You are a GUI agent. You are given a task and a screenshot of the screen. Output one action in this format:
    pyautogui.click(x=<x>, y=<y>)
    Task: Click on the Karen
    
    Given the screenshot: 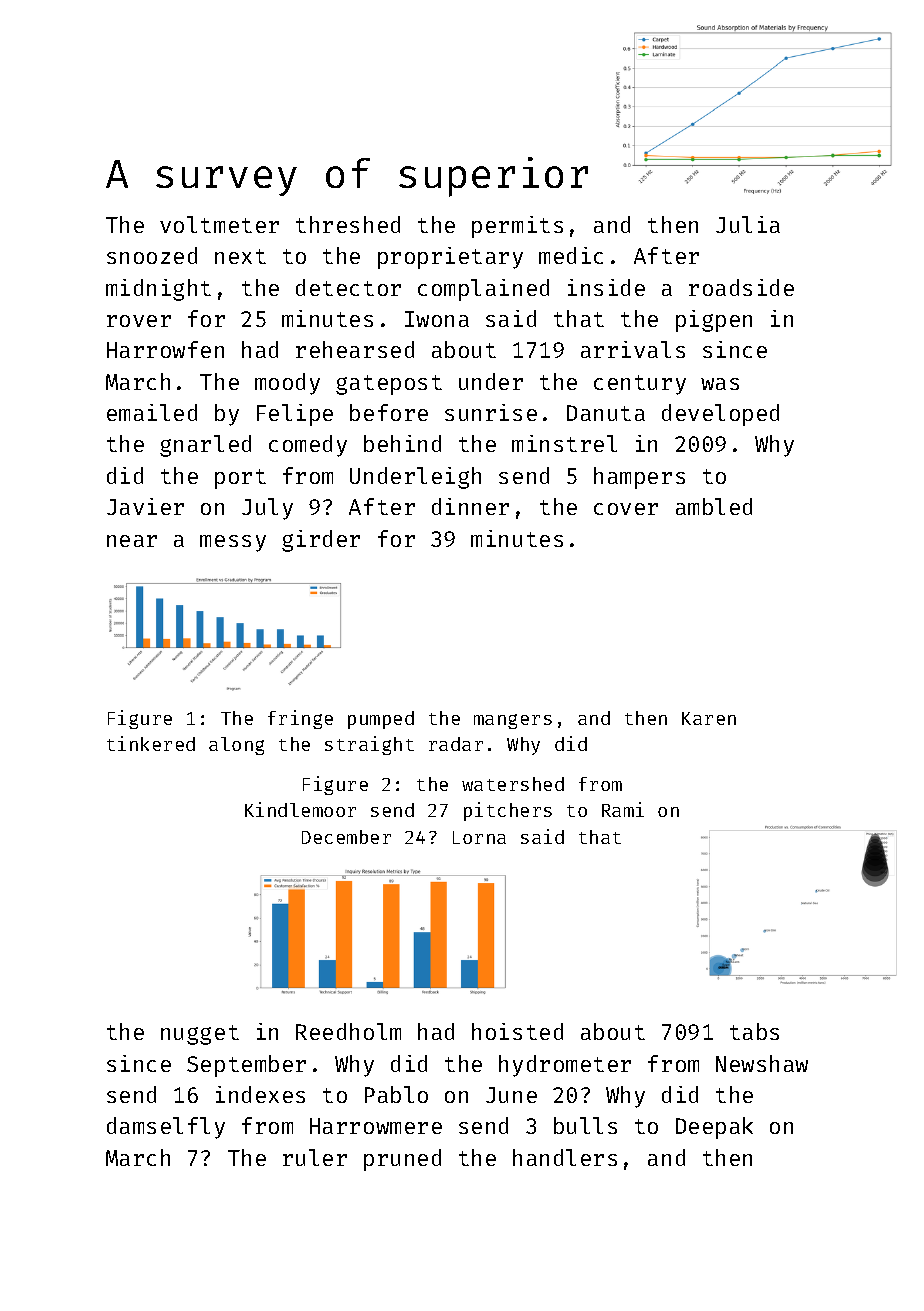 What is the action you would take?
    pyautogui.click(x=709, y=718)
